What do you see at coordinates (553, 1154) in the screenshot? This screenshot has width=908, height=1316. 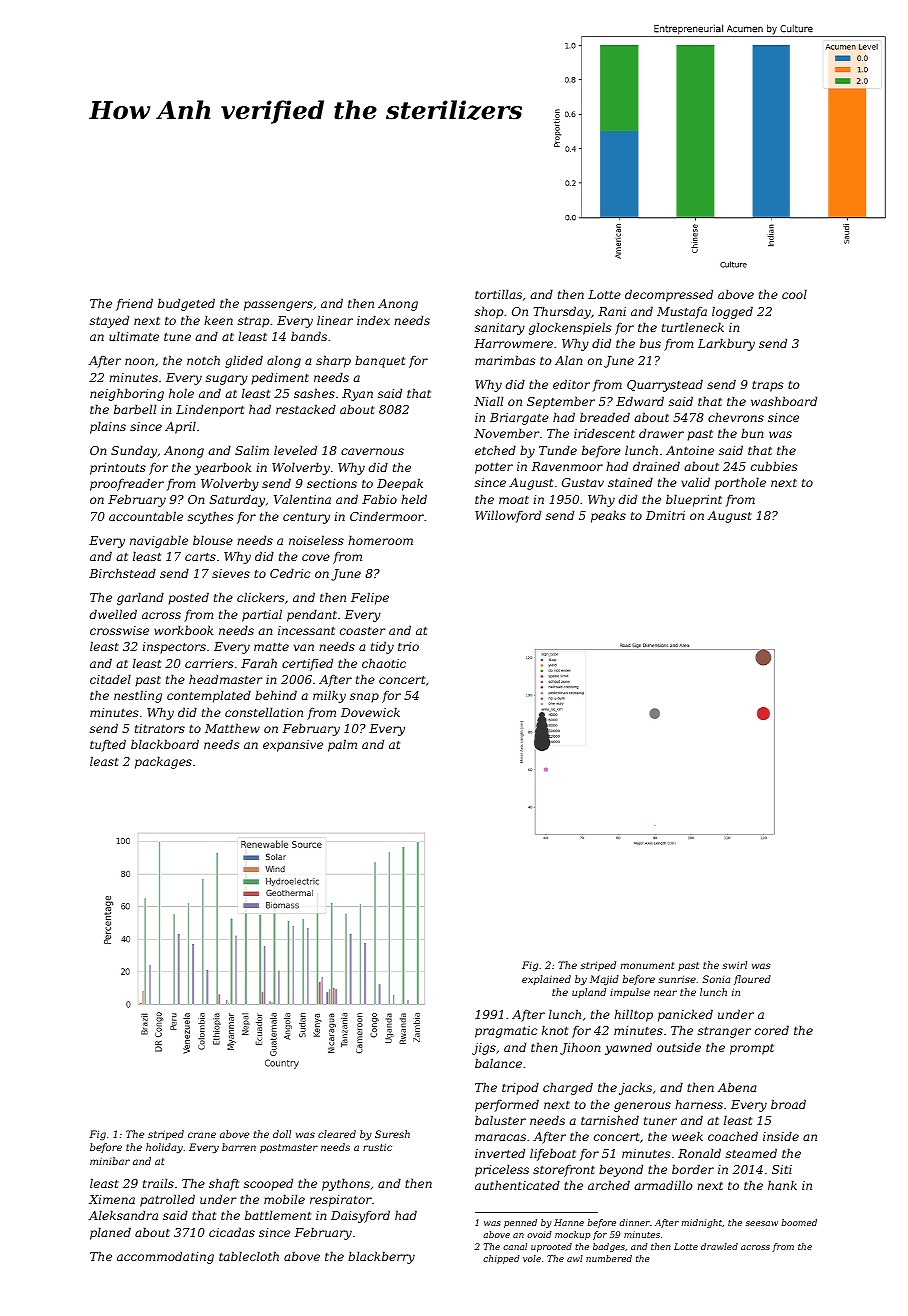 I see `lifeboat` at bounding box center [553, 1154].
